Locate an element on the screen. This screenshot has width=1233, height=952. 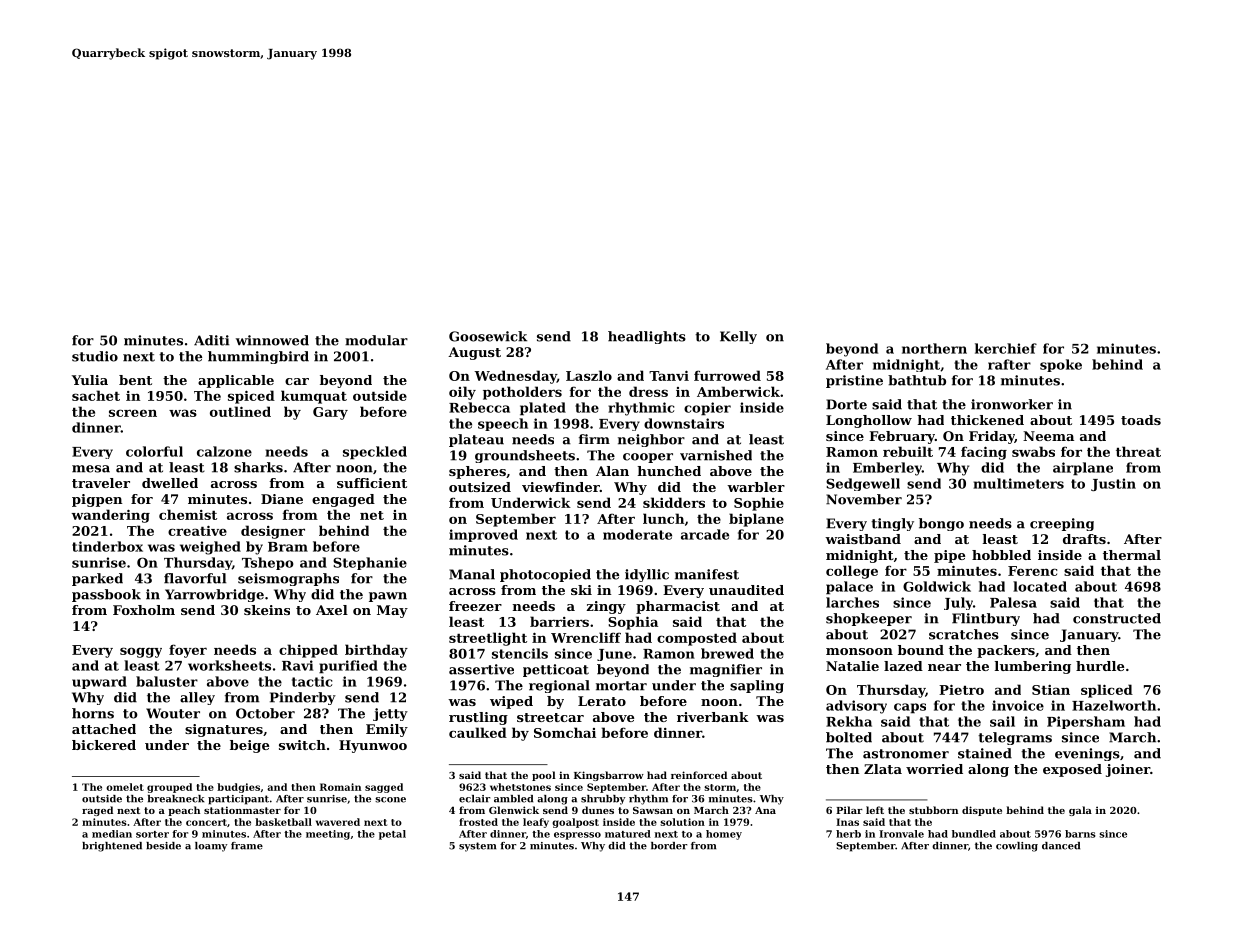
November is located at coordinates (864, 499).
